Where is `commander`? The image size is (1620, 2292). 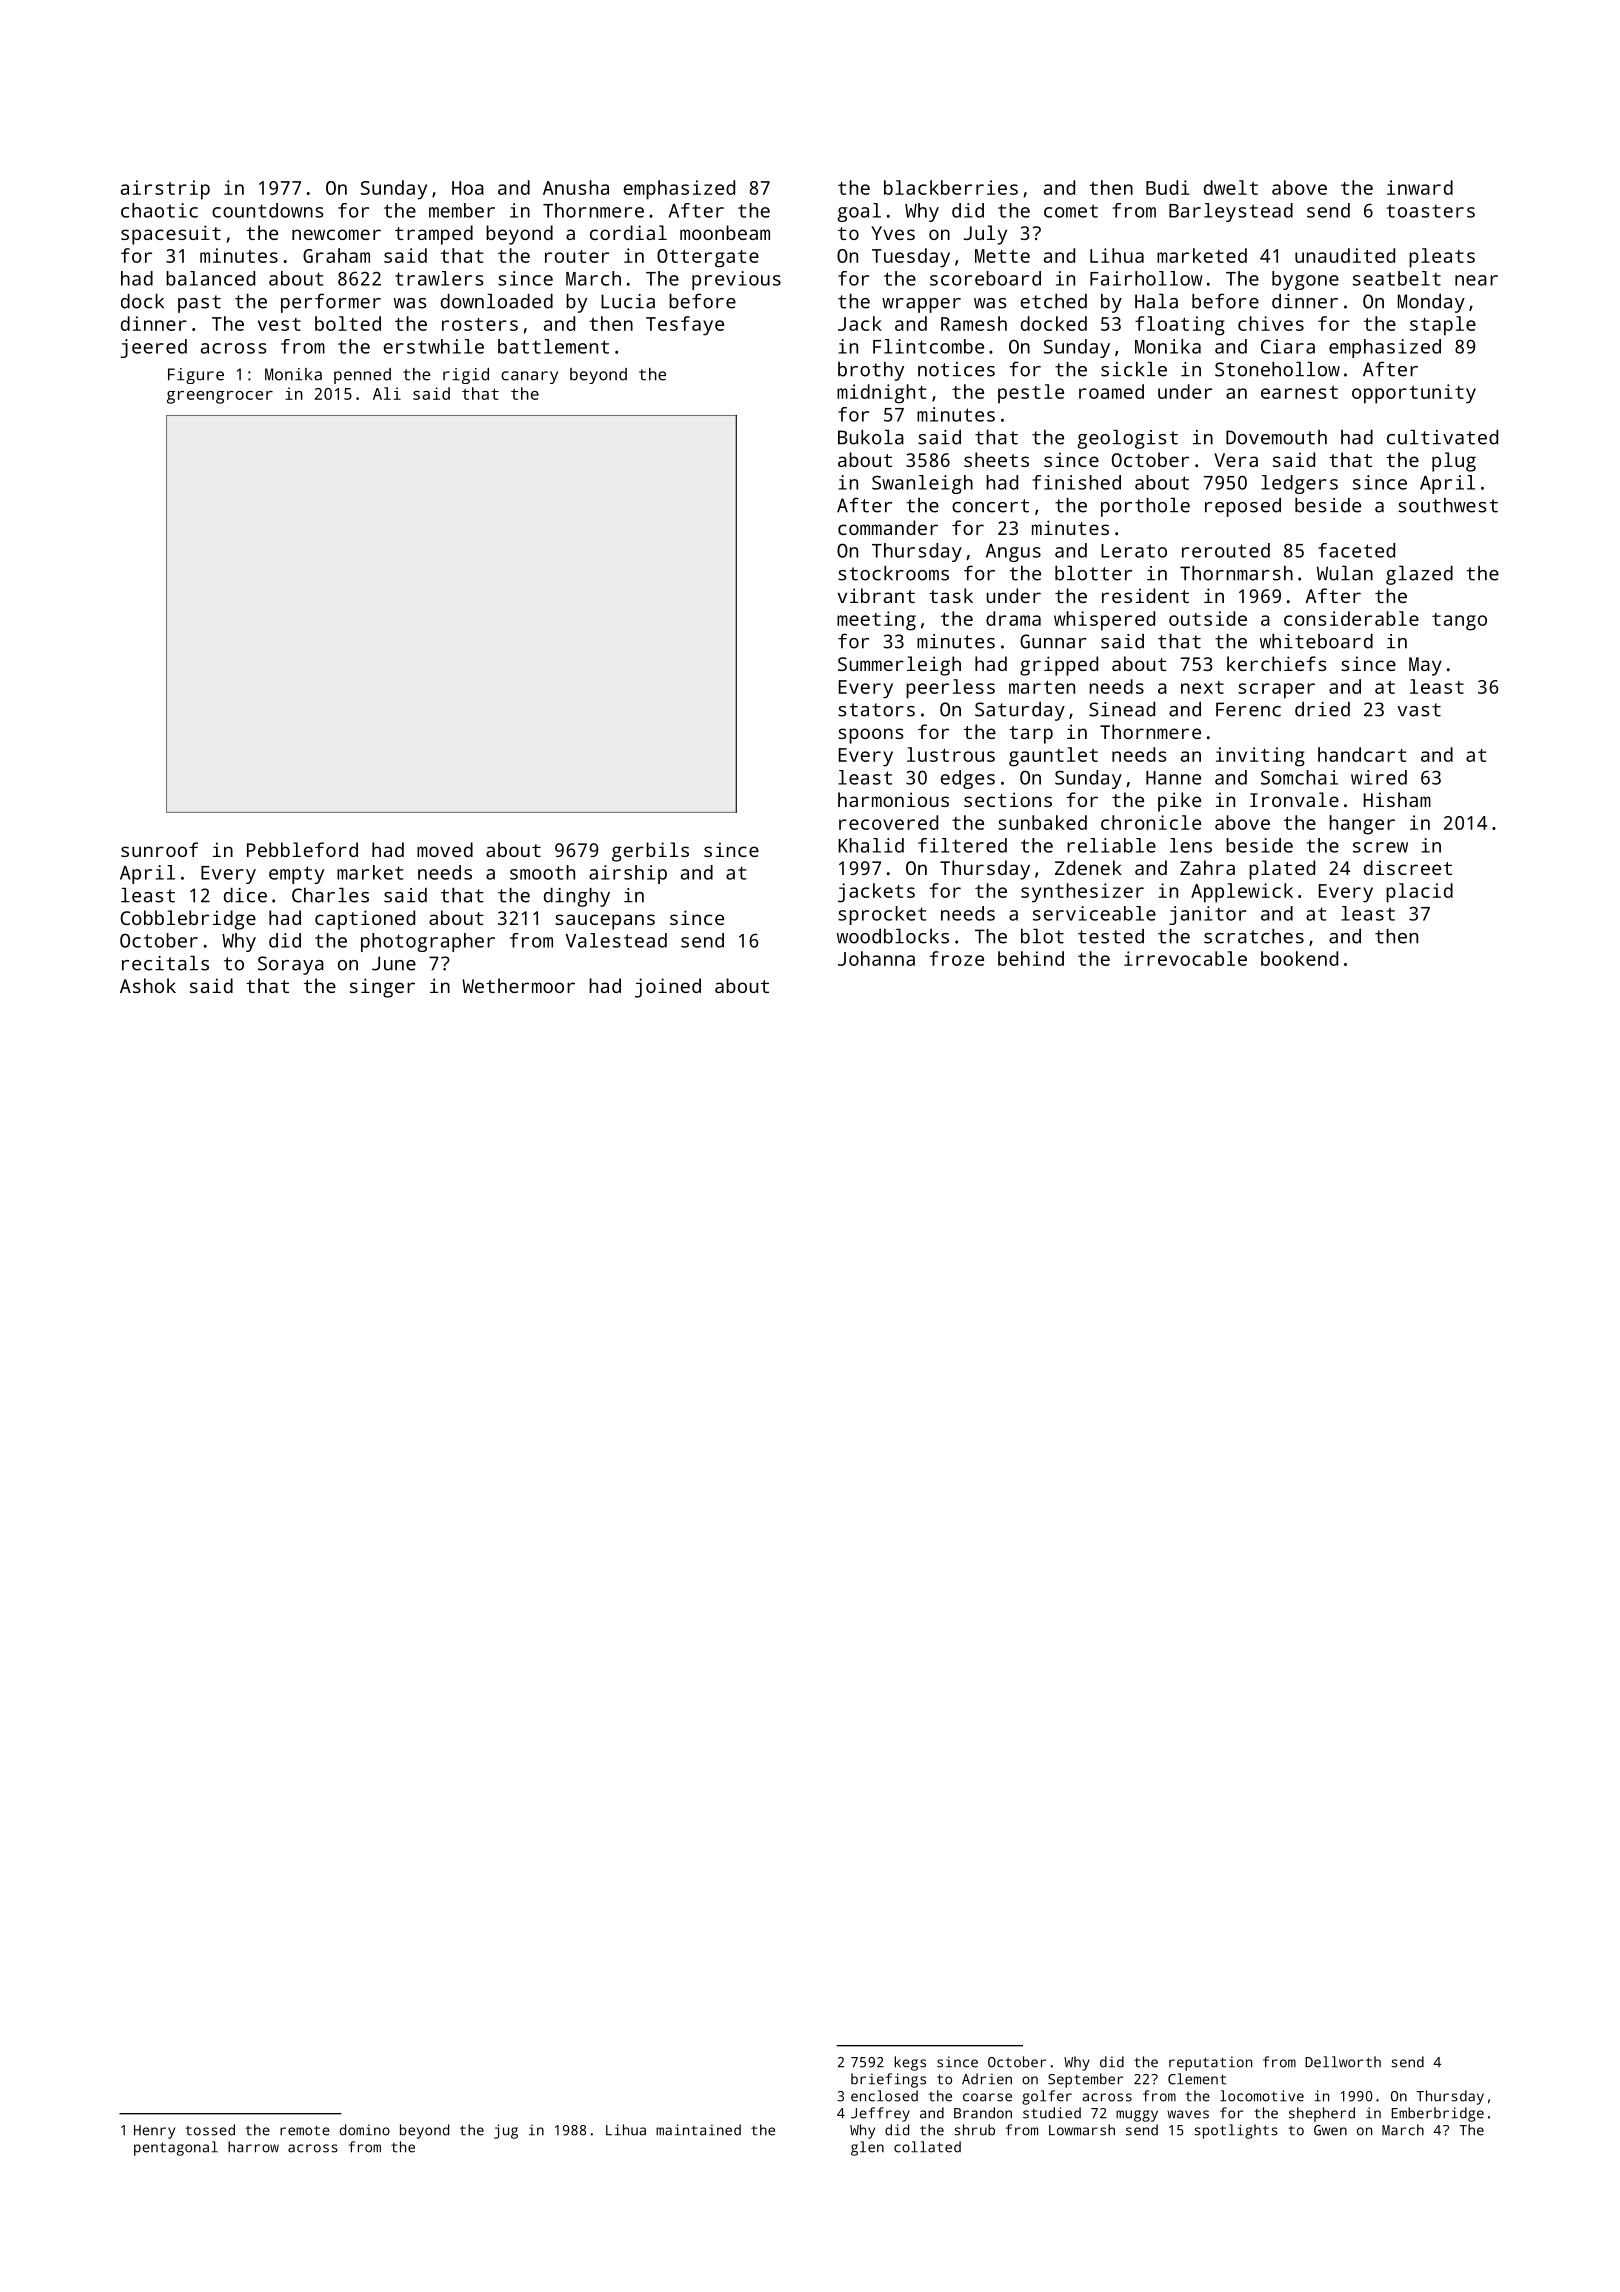
commander is located at coordinates (888, 527).
